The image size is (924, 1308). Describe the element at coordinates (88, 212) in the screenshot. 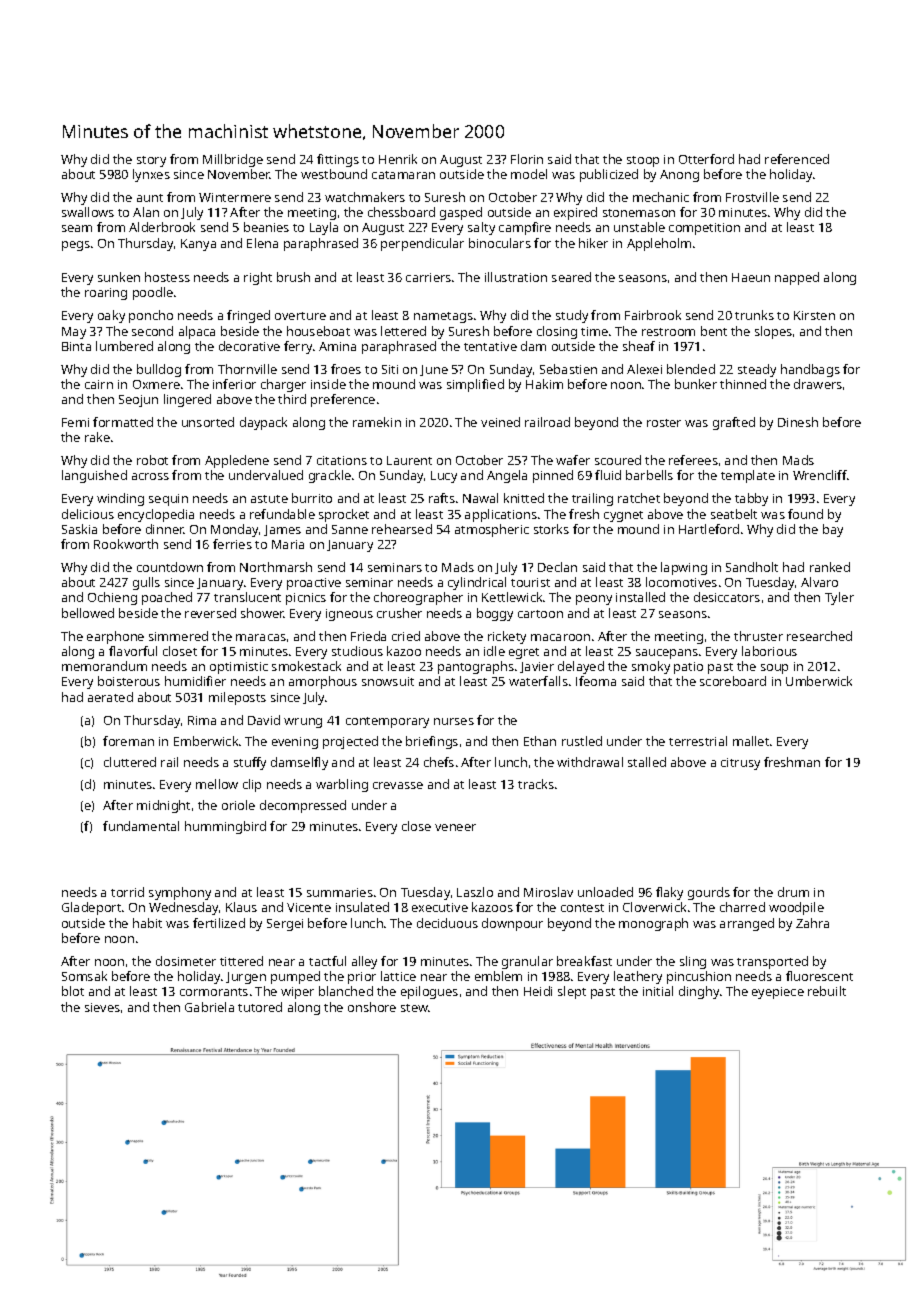

I see `swallows` at that location.
